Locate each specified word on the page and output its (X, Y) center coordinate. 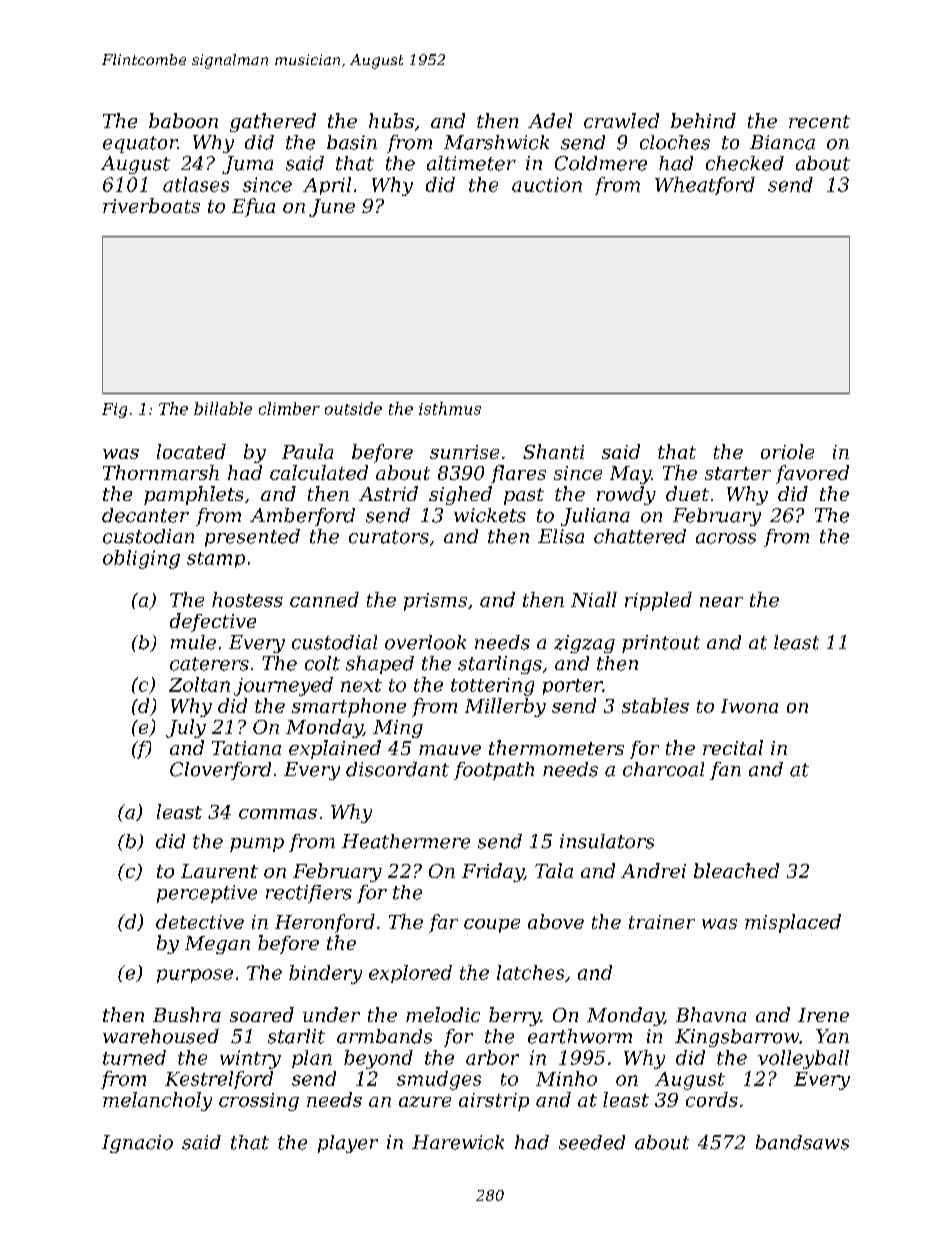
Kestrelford (219, 1080)
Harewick (458, 1142)
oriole (787, 451)
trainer (662, 922)
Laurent (219, 871)
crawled (621, 120)
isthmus (450, 408)
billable (223, 408)
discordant (397, 769)
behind (703, 120)
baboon (183, 120)
